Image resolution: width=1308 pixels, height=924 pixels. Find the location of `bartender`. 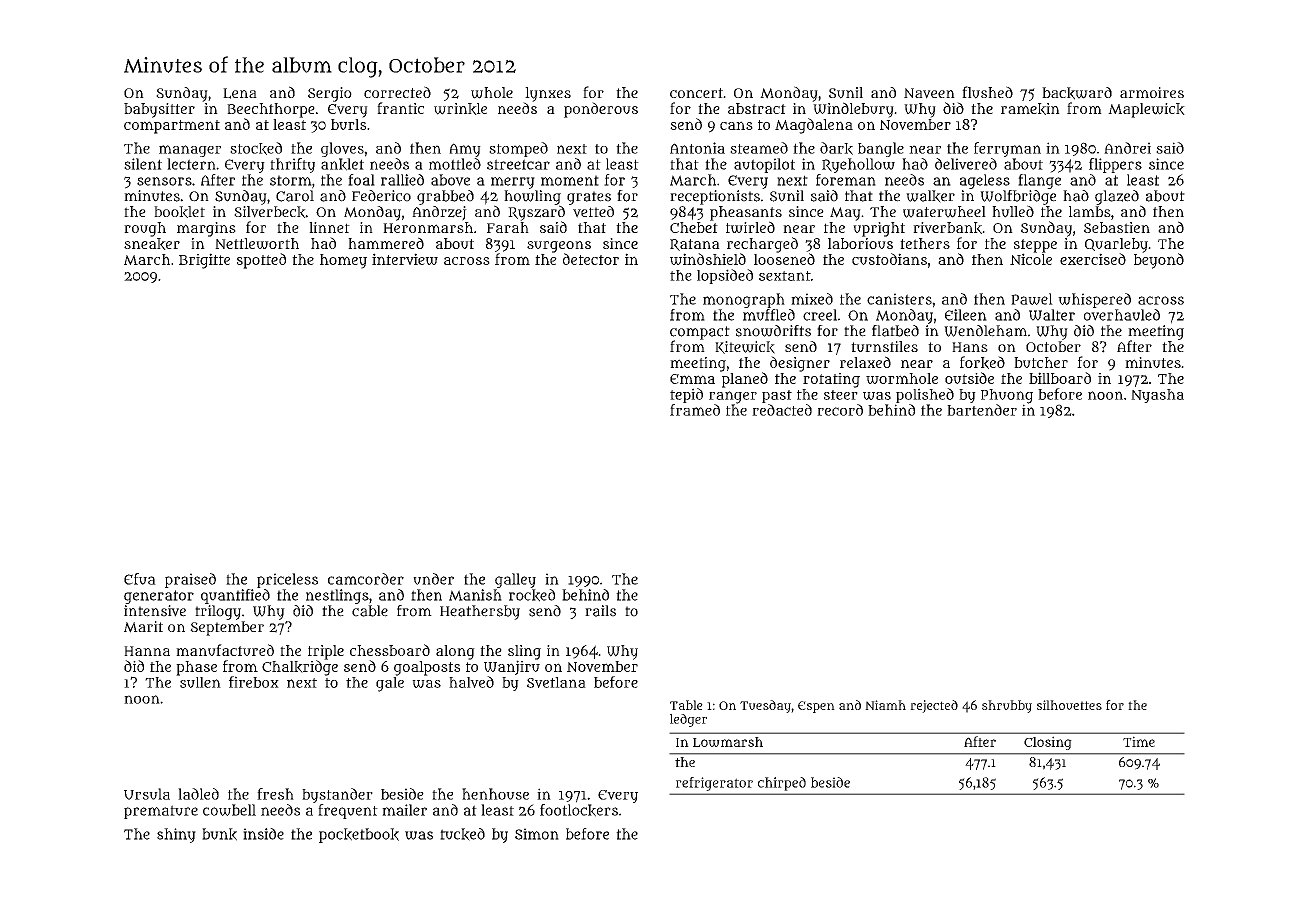

bartender is located at coordinates (982, 410).
